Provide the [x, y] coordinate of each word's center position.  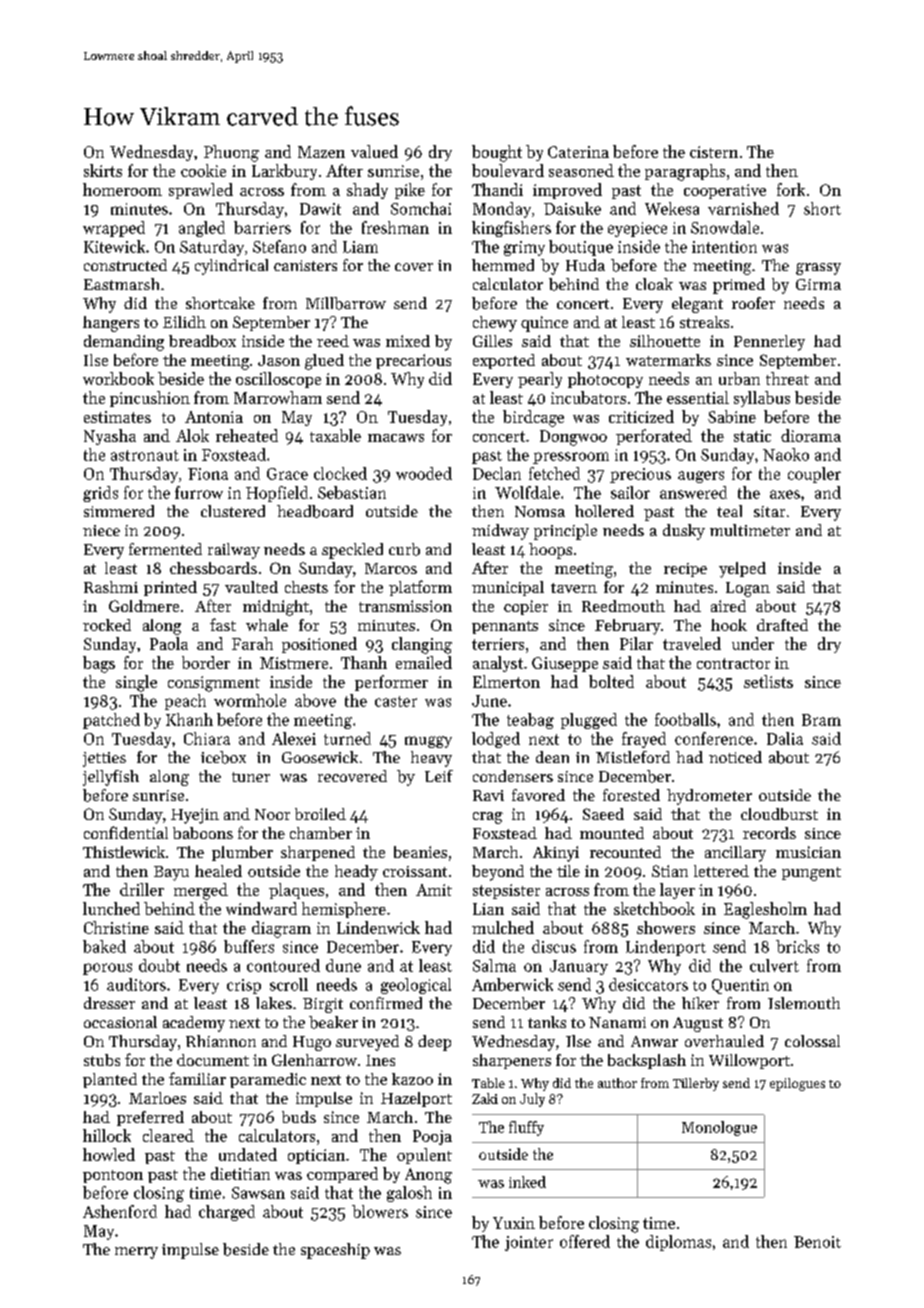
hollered [604, 511]
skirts [103, 170]
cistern [714, 152]
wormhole [250, 700]
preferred [150, 1118]
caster [396, 701]
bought [497, 153]
